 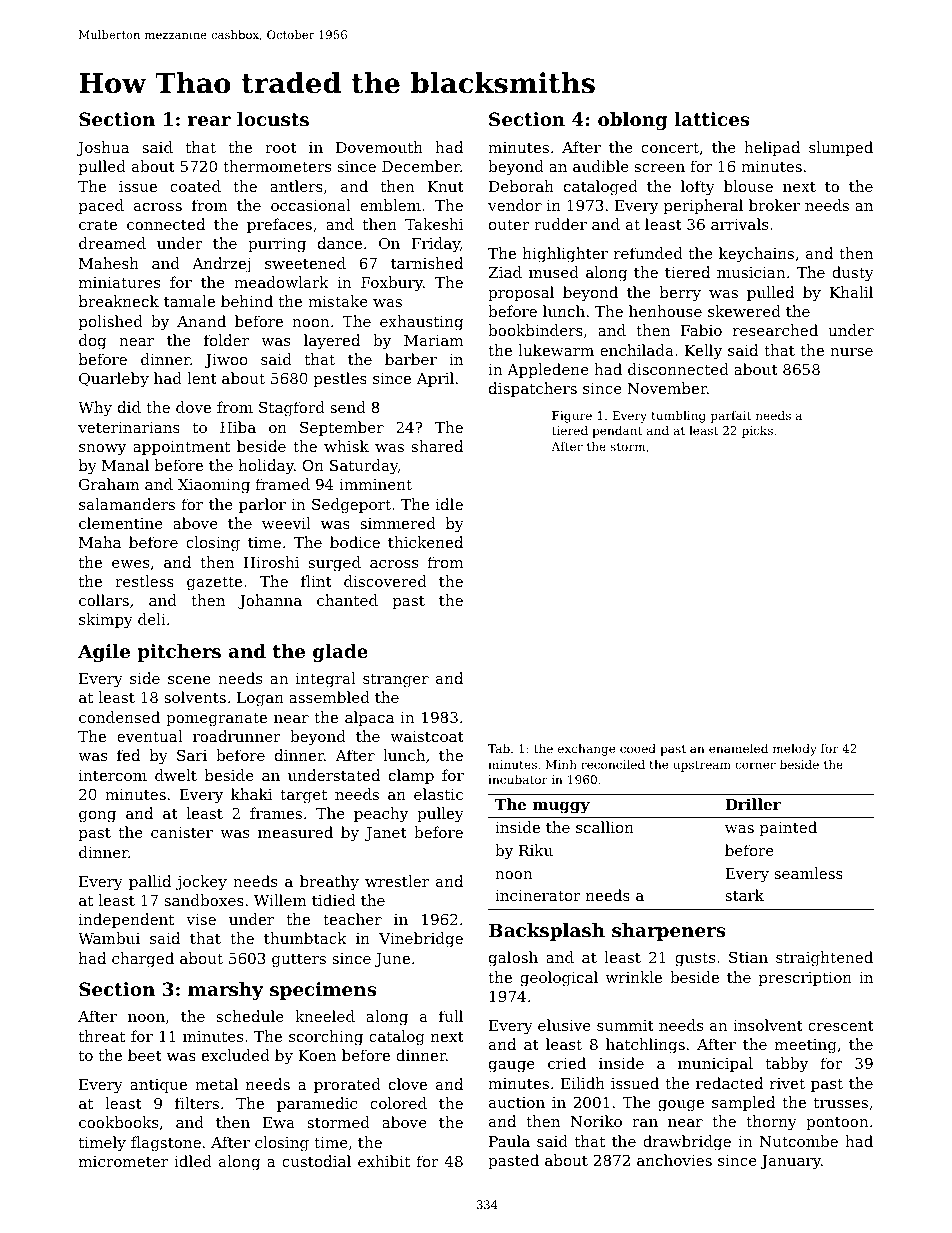 What do you see at coordinates (369, 718) in the document?
I see `alpaca` at bounding box center [369, 718].
